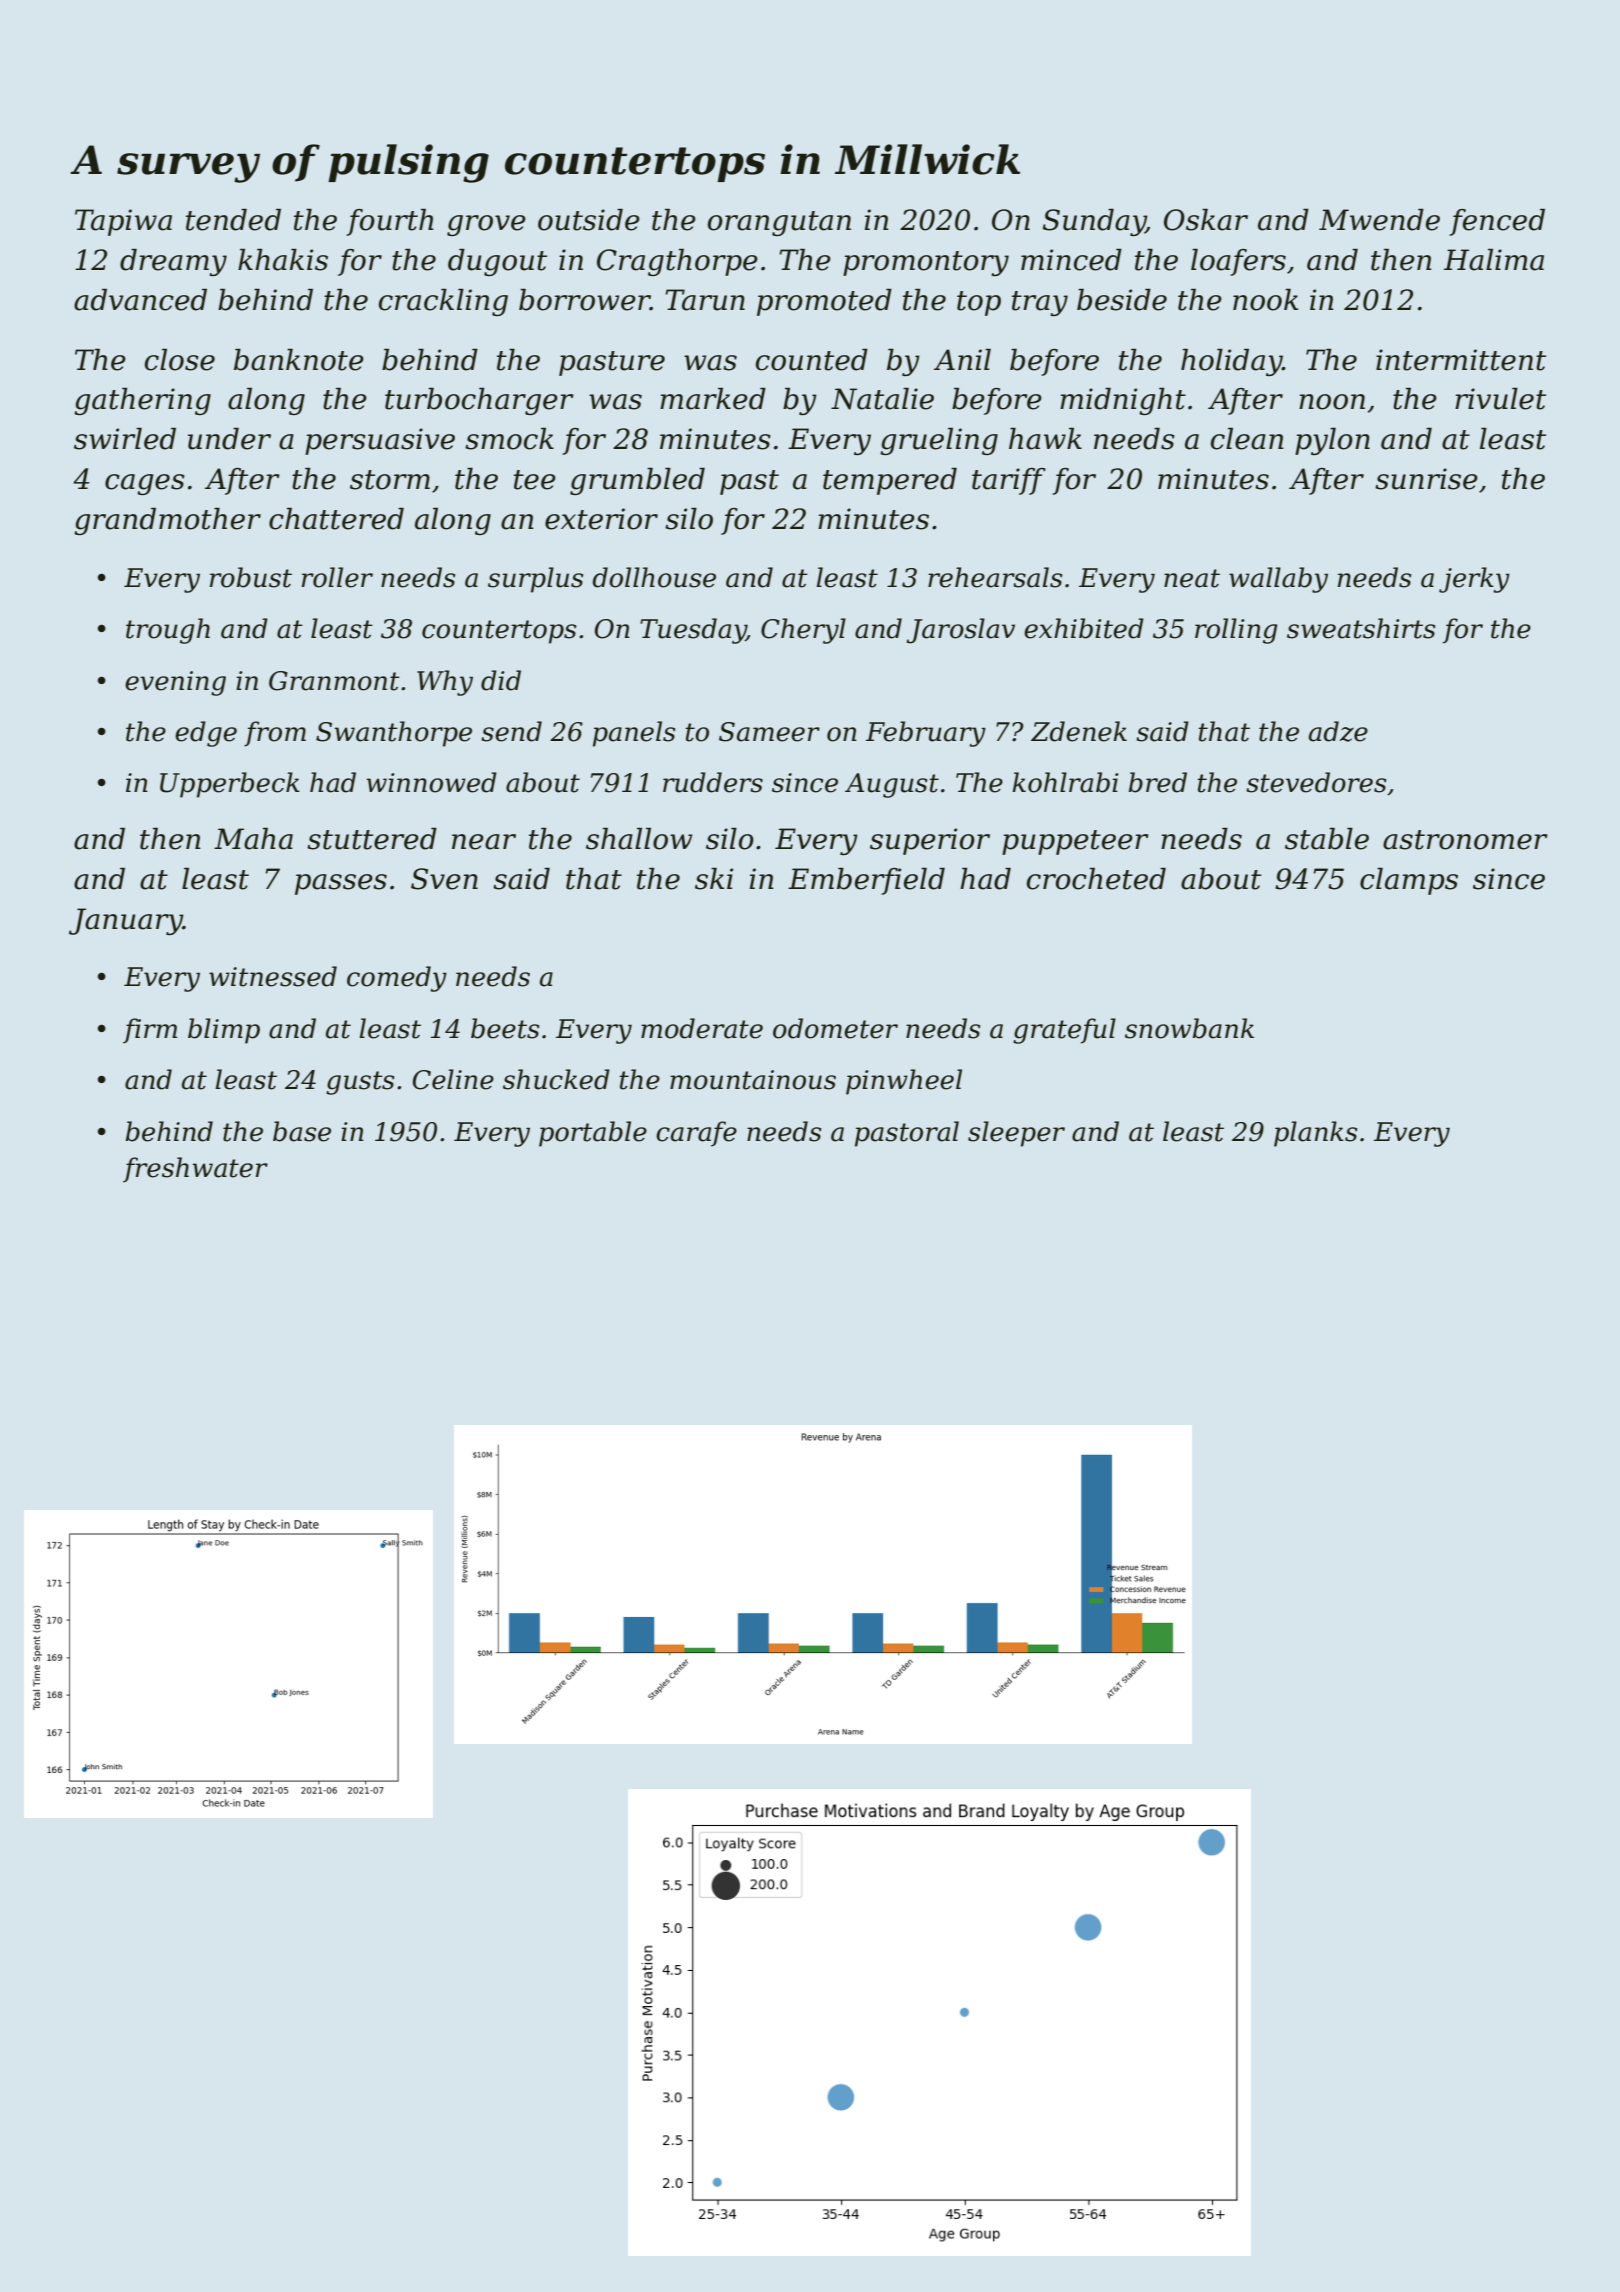  Describe the element at coordinates (1206, 220) in the page. I see `Oskar` at that location.
